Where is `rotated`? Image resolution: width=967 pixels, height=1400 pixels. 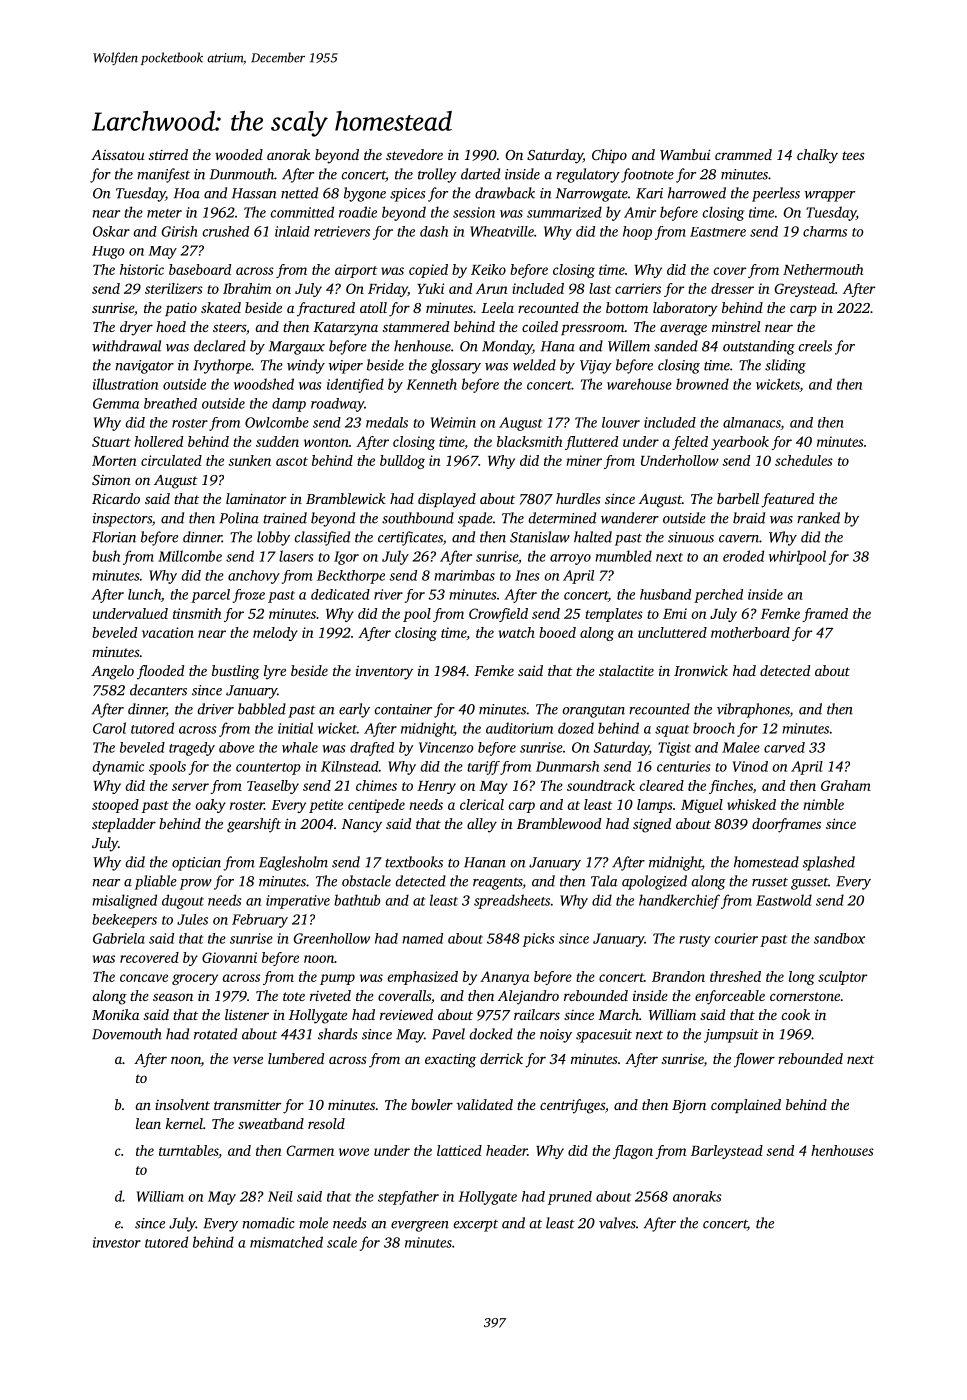
rotated is located at coordinates (215, 1034).
